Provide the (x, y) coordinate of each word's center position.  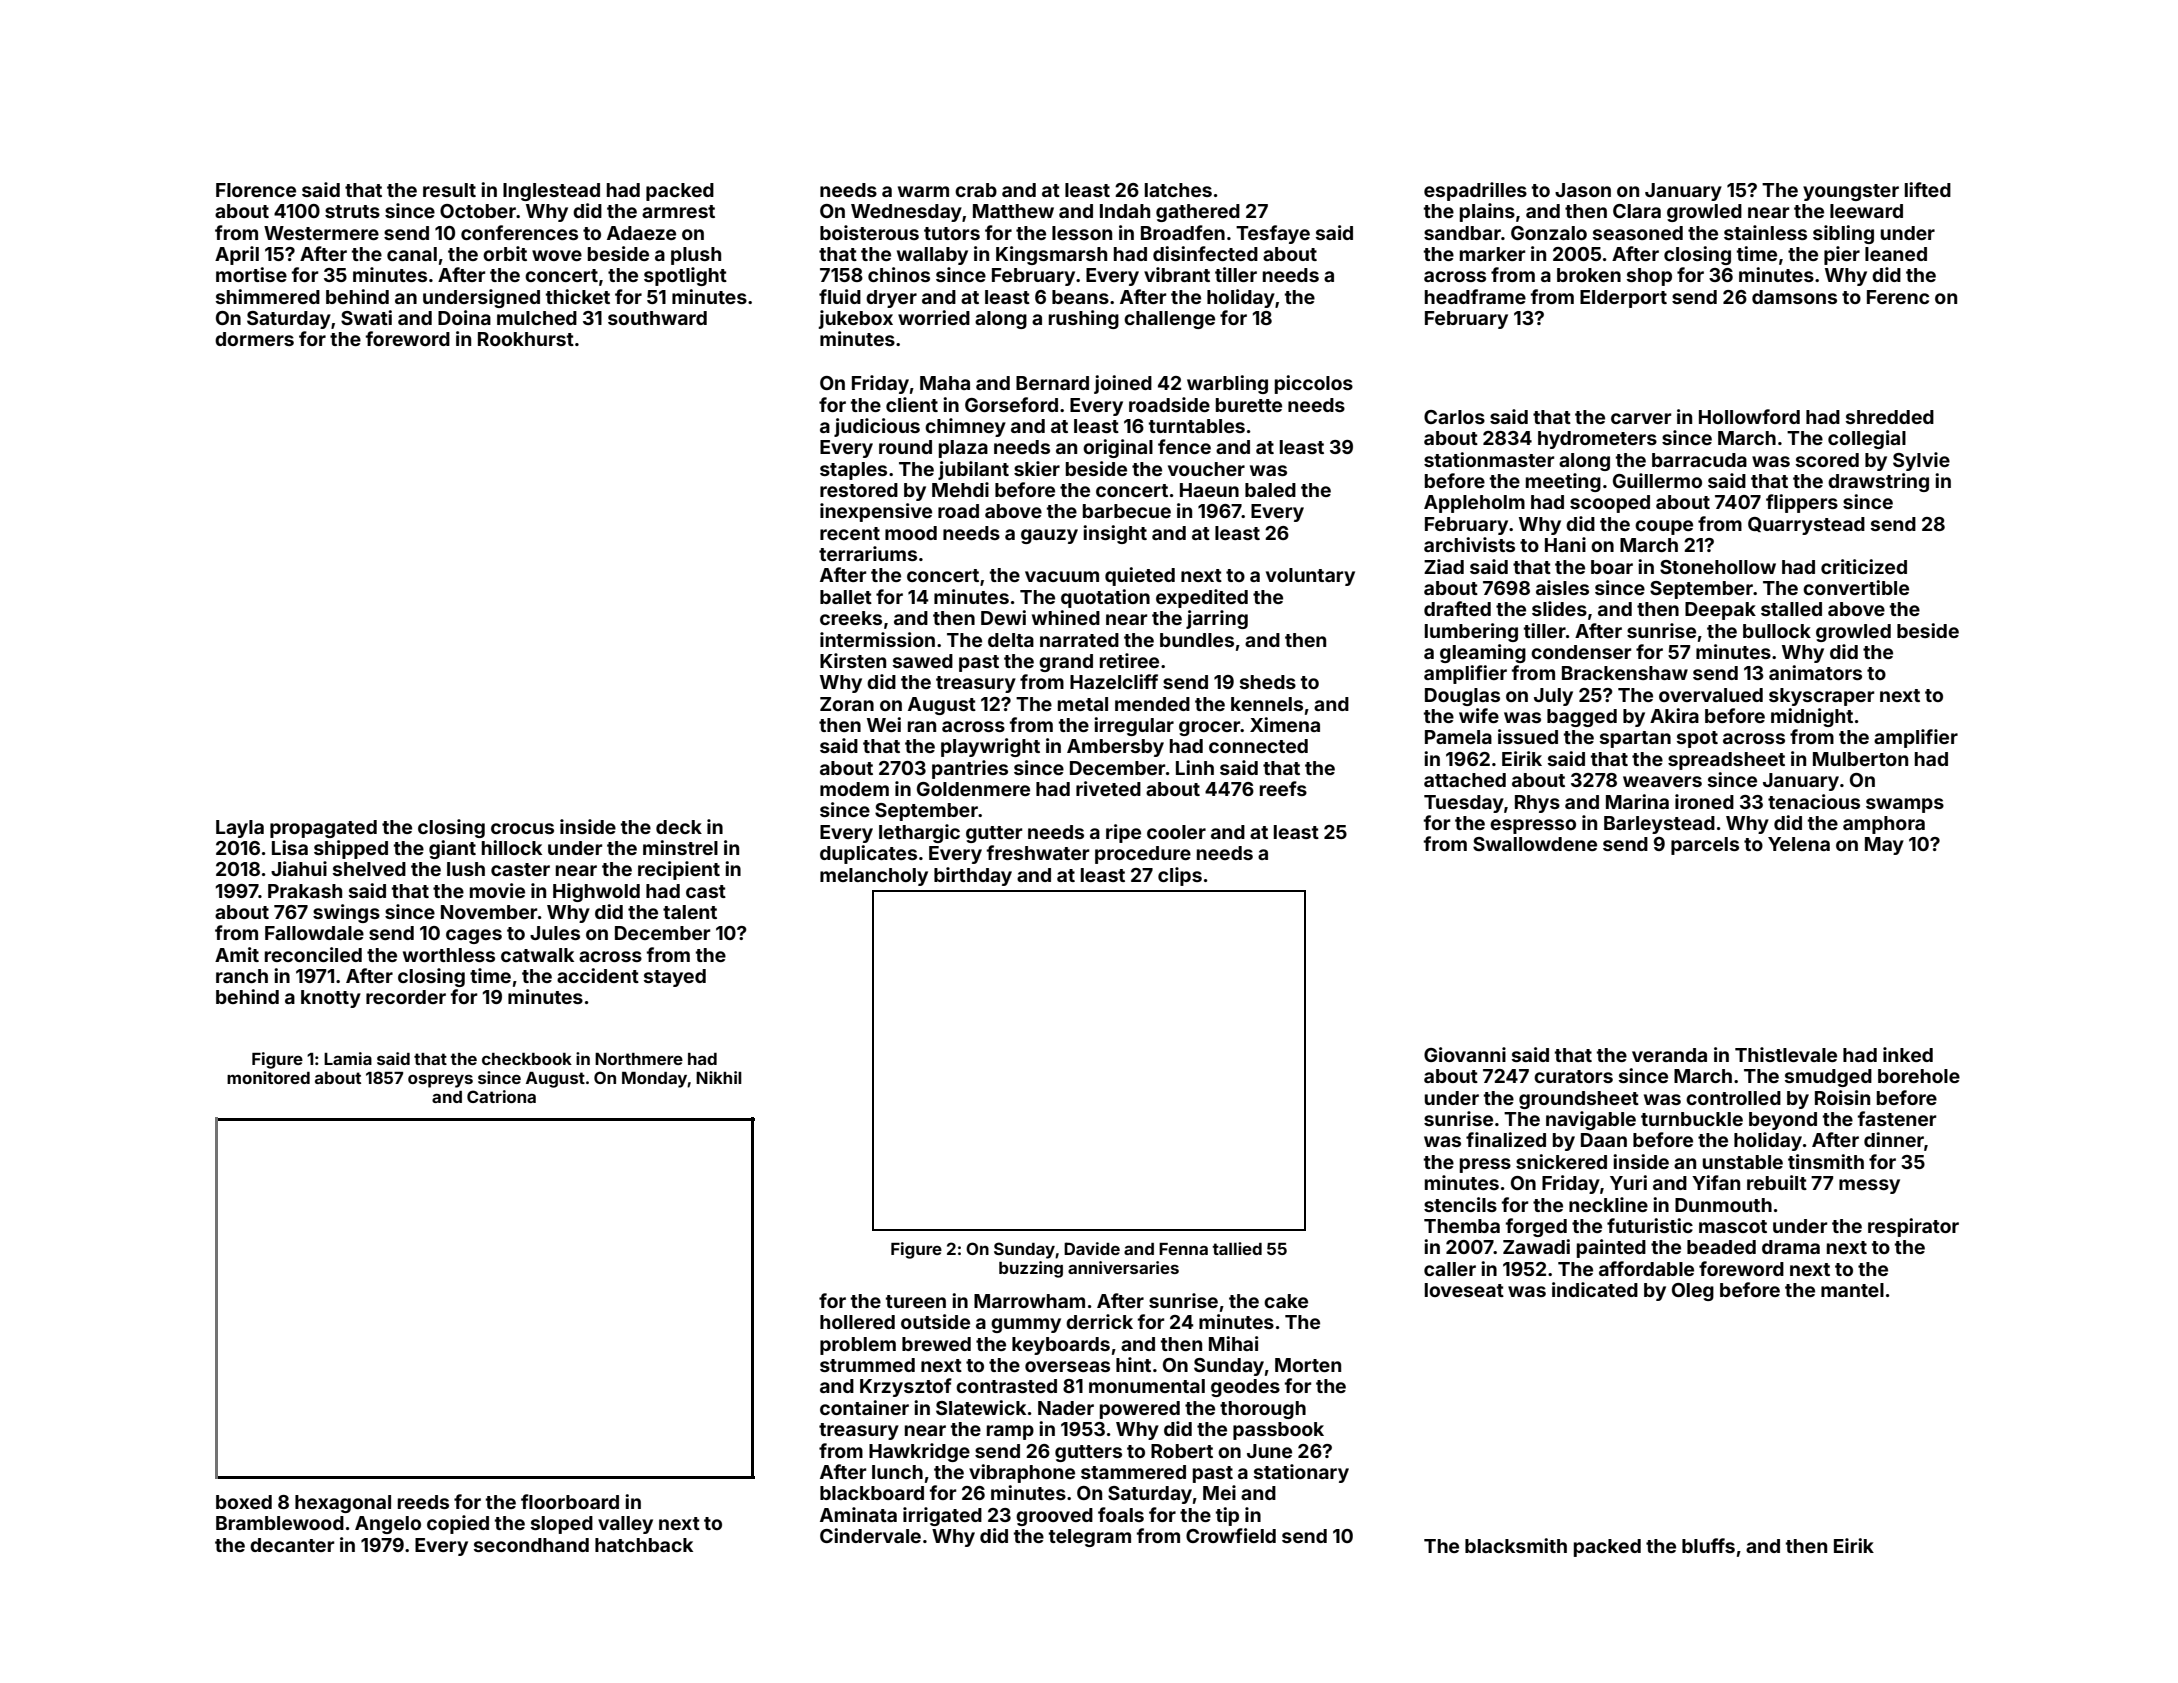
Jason (1583, 190)
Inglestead (551, 192)
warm (923, 191)
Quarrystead (1806, 526)
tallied (1237, 1248)
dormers (254, 339)
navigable (1591, 1120)
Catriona (501, 1096)
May (1884, 846)
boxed (244, 1502)
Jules (555, 933)
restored (859, 490)
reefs (1283, 788)
